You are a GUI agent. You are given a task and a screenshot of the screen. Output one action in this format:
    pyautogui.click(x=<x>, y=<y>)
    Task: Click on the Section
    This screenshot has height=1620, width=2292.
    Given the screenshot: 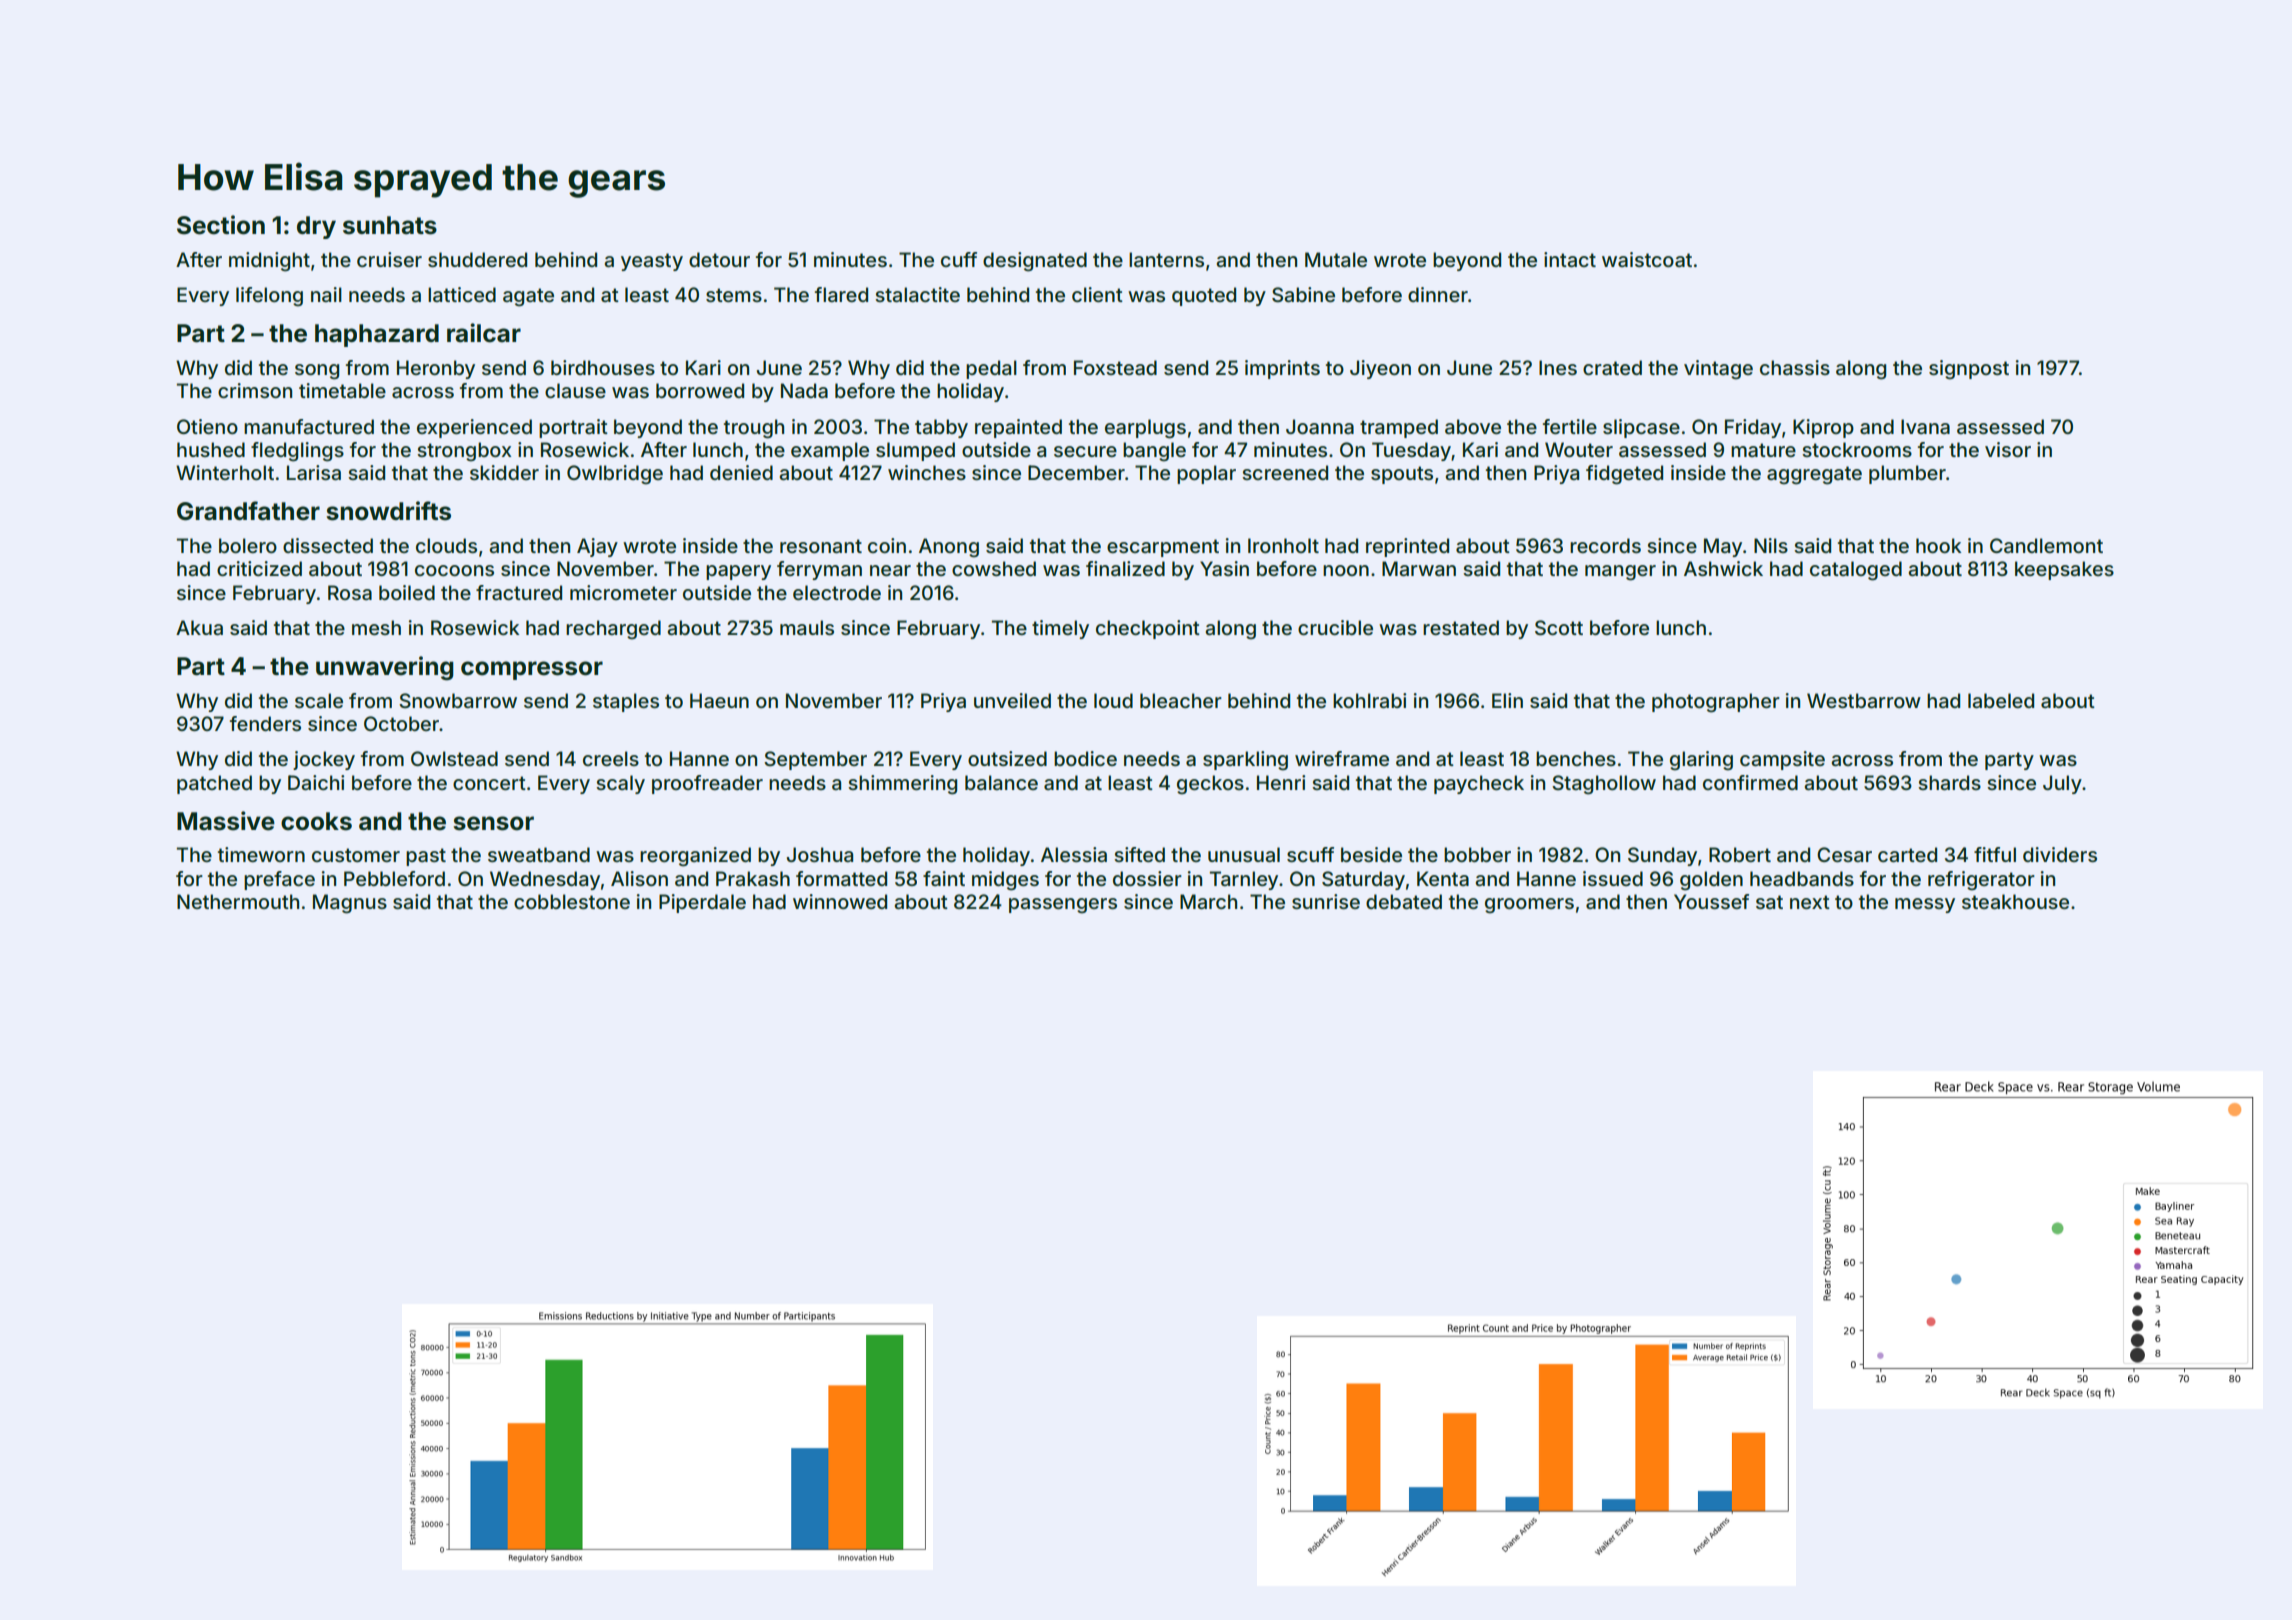 What is the action you would take?
    pyautogui.click(x=221, y=225)
